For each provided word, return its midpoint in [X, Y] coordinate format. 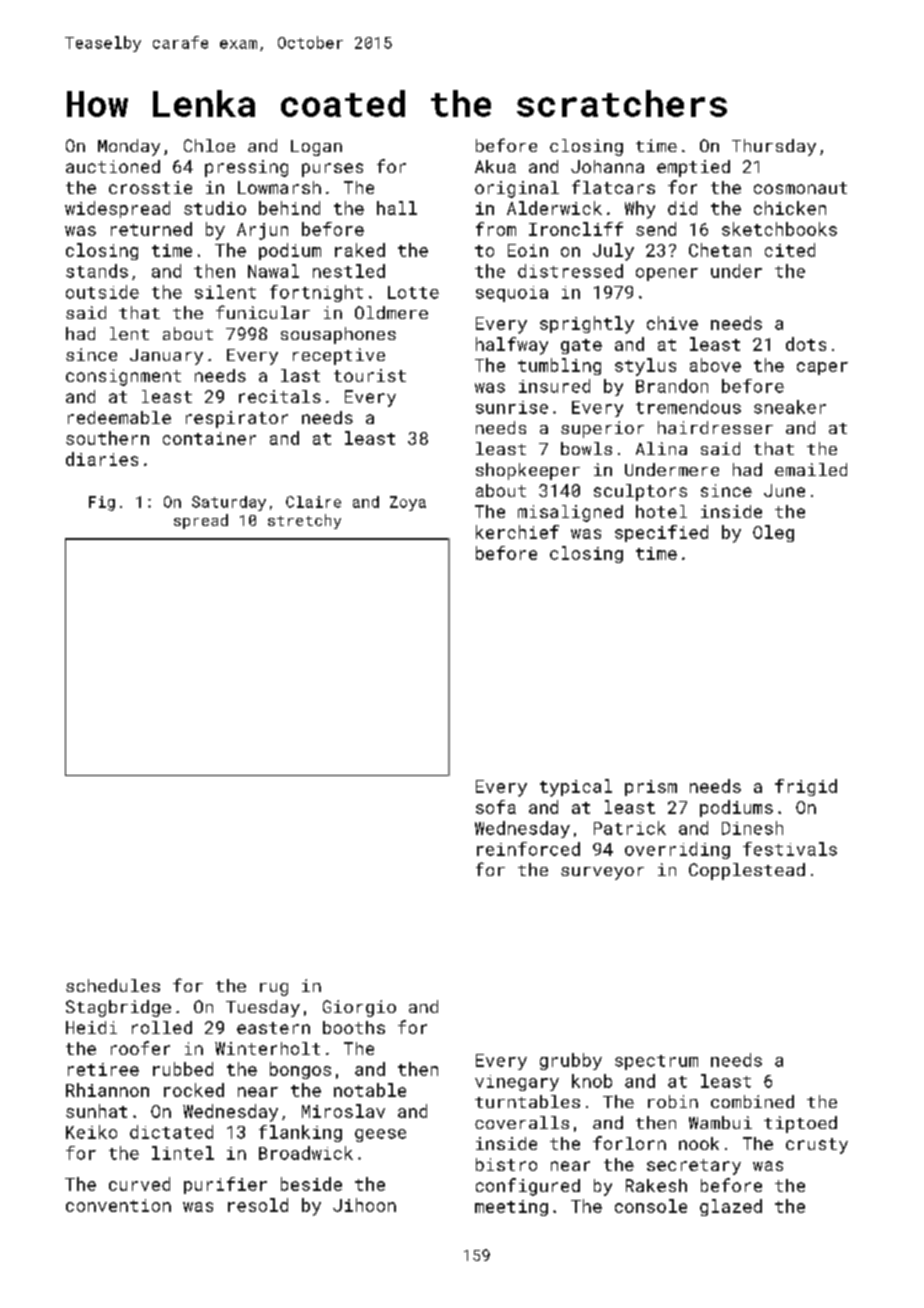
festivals [790, 849]
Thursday [774, 147]
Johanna [607, 166]
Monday [129, 147]
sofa [496, 807]
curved [139, 1184]
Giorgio [359, 1008]
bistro [506, 1164]
